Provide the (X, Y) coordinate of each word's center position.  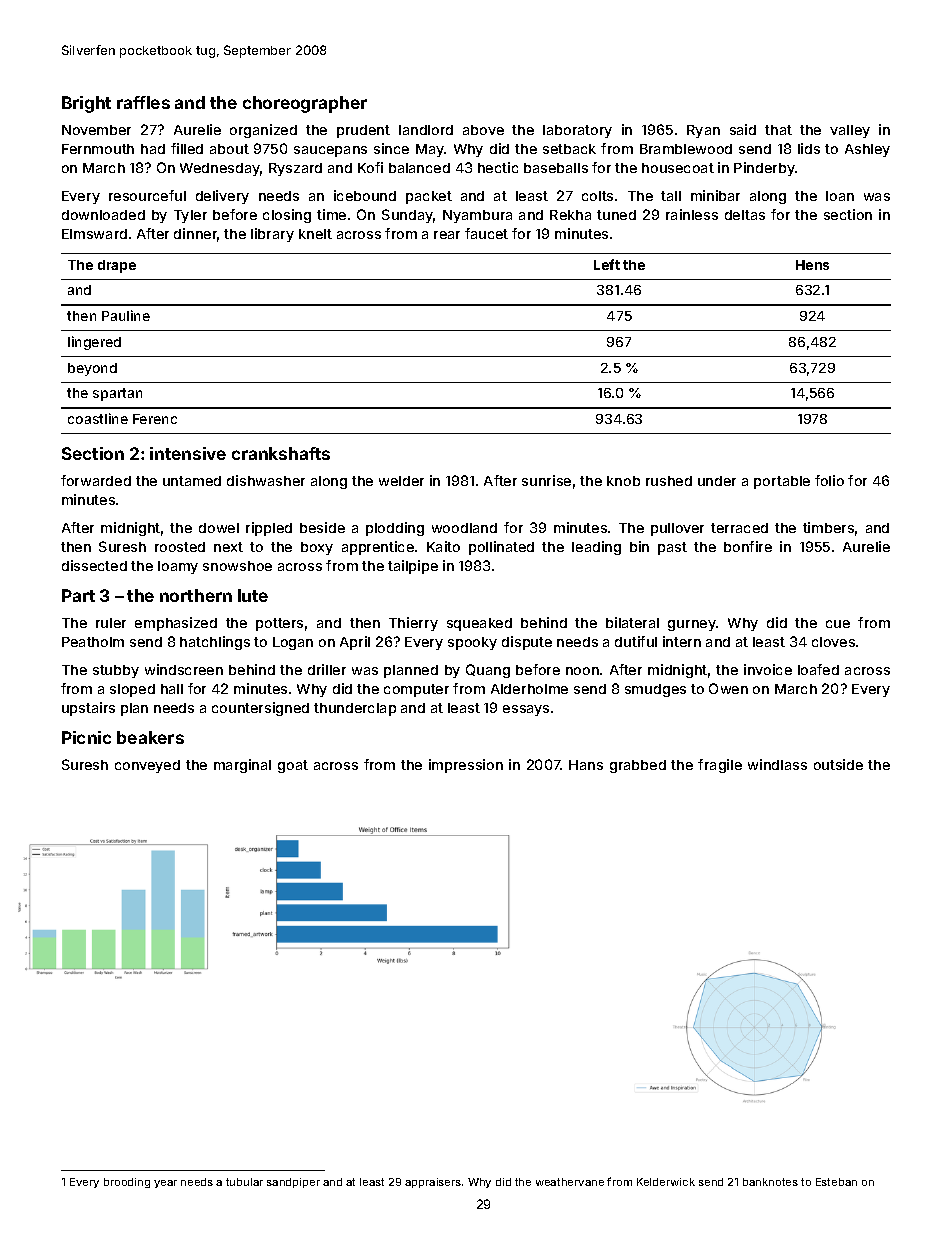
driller (327, 669)
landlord (426, 130)
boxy (317, 548)
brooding (127, 1183)
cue (838, 624)
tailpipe (413, 567)
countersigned (260, 709)
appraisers (433, 1183)
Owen (728, 688)
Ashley (867, 150)
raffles (143, 102)
